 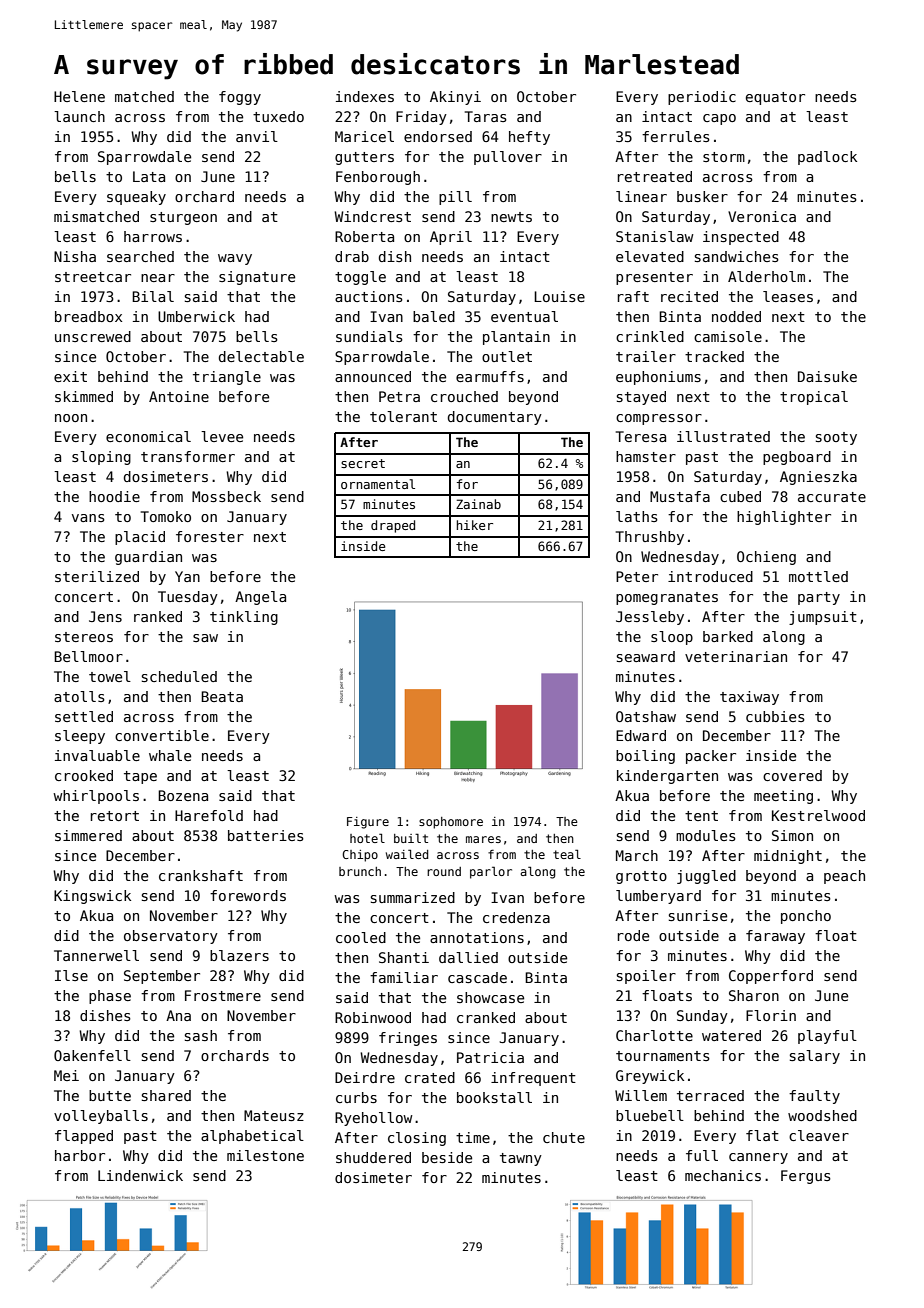 I want to click on hiker, so click(x=475, y=525).
